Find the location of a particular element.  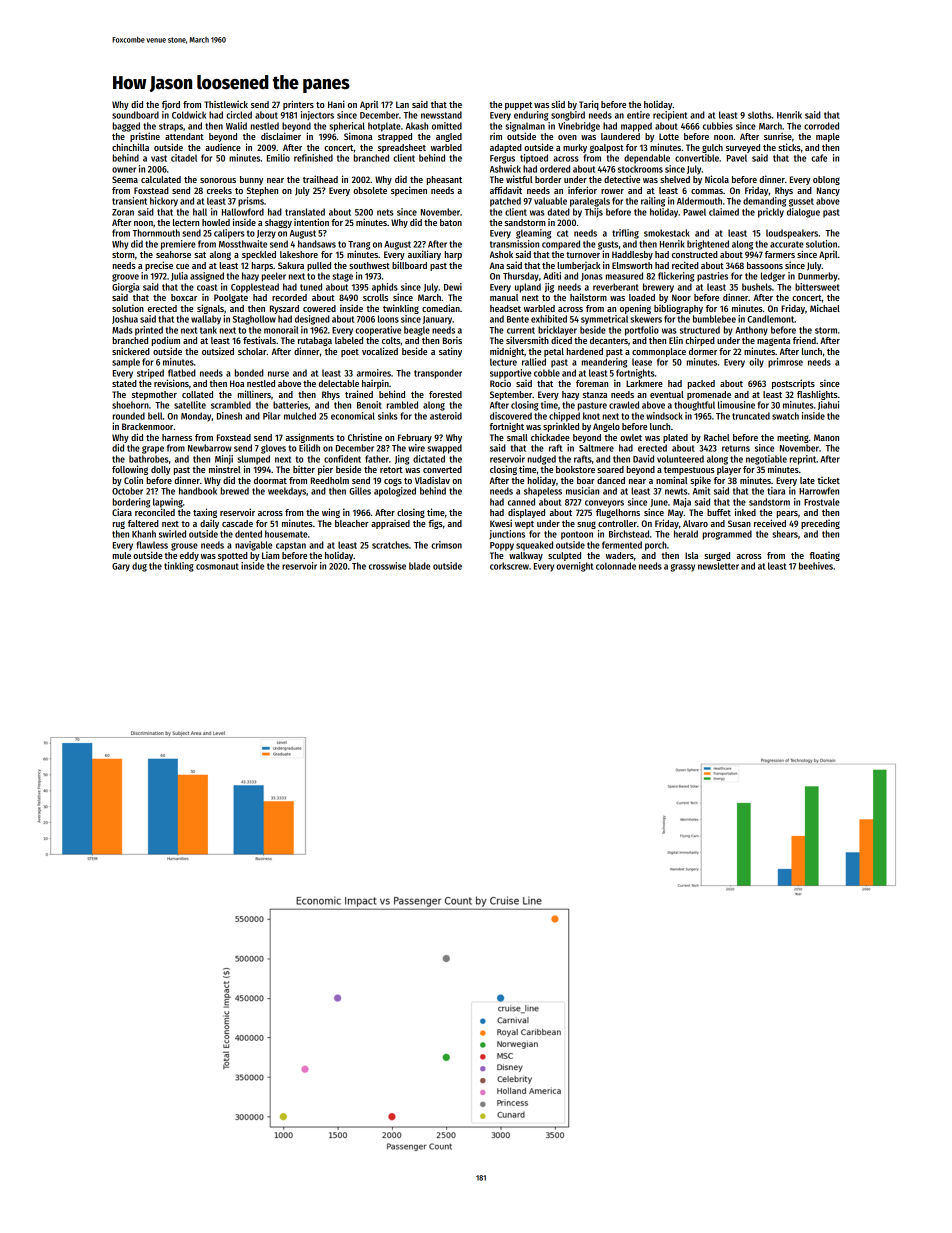

Brackenmoor is located at coordinates (147, 426).
